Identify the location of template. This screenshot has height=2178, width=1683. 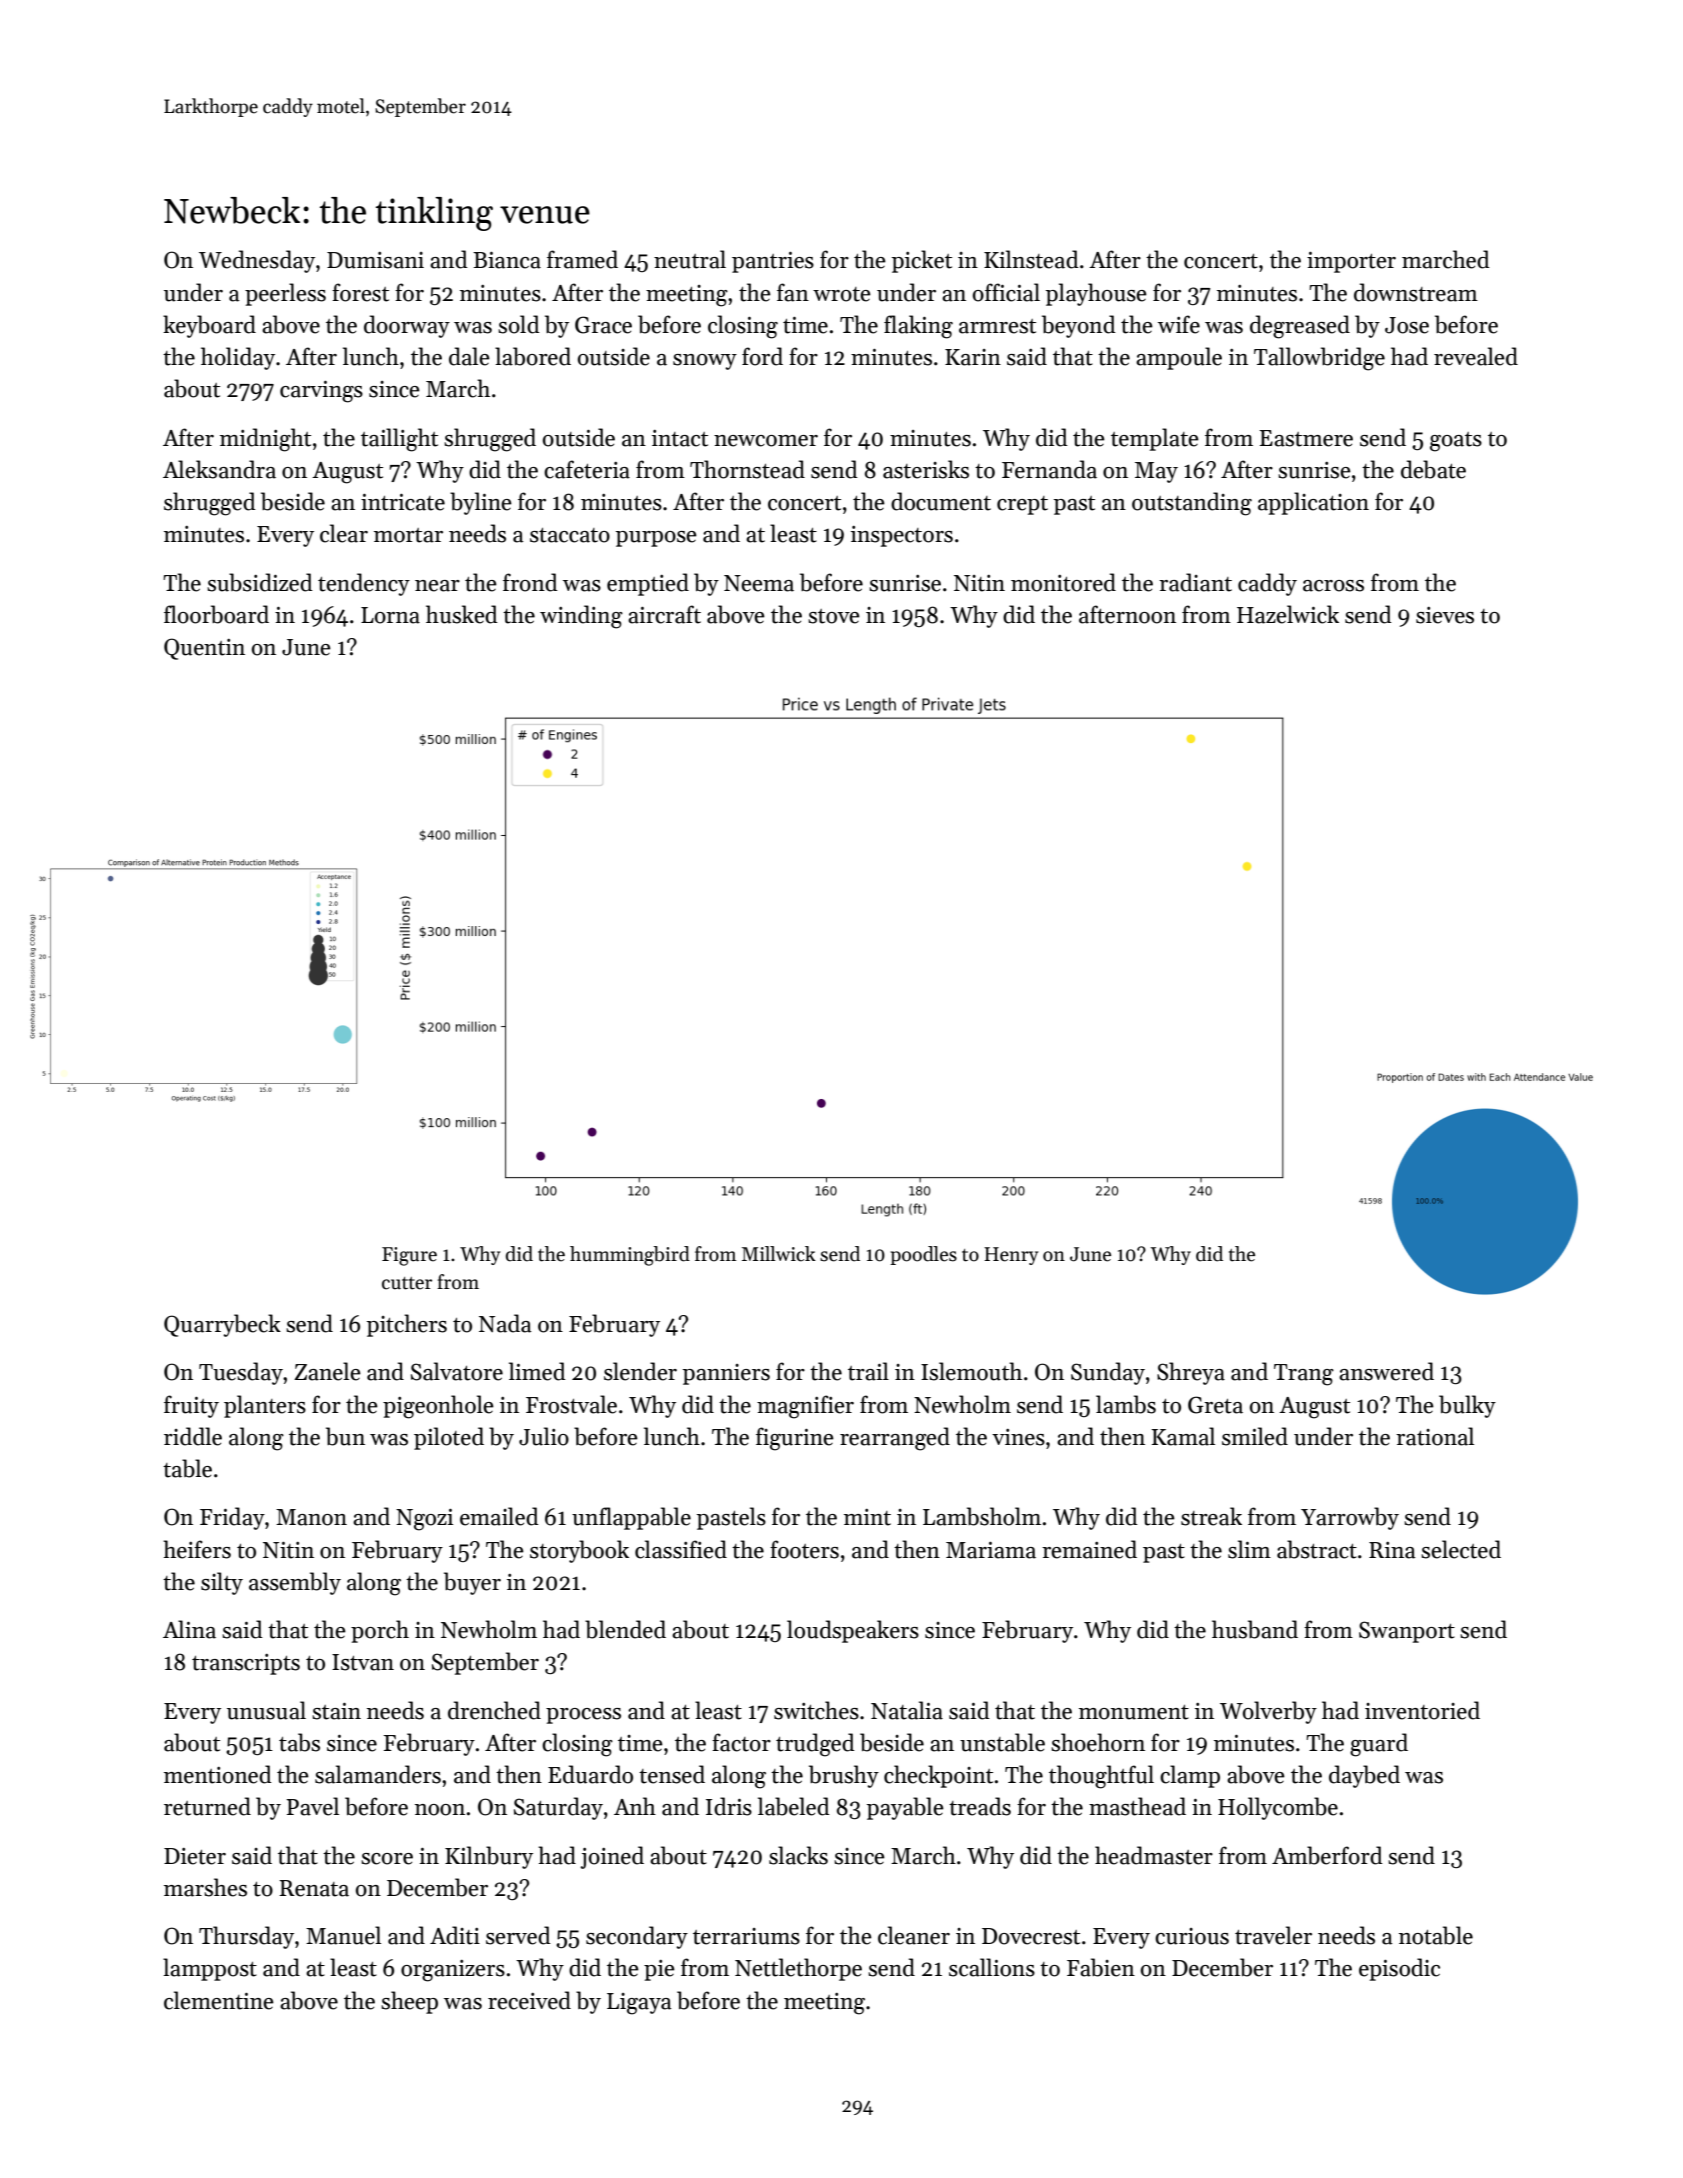
(1155, 439).
